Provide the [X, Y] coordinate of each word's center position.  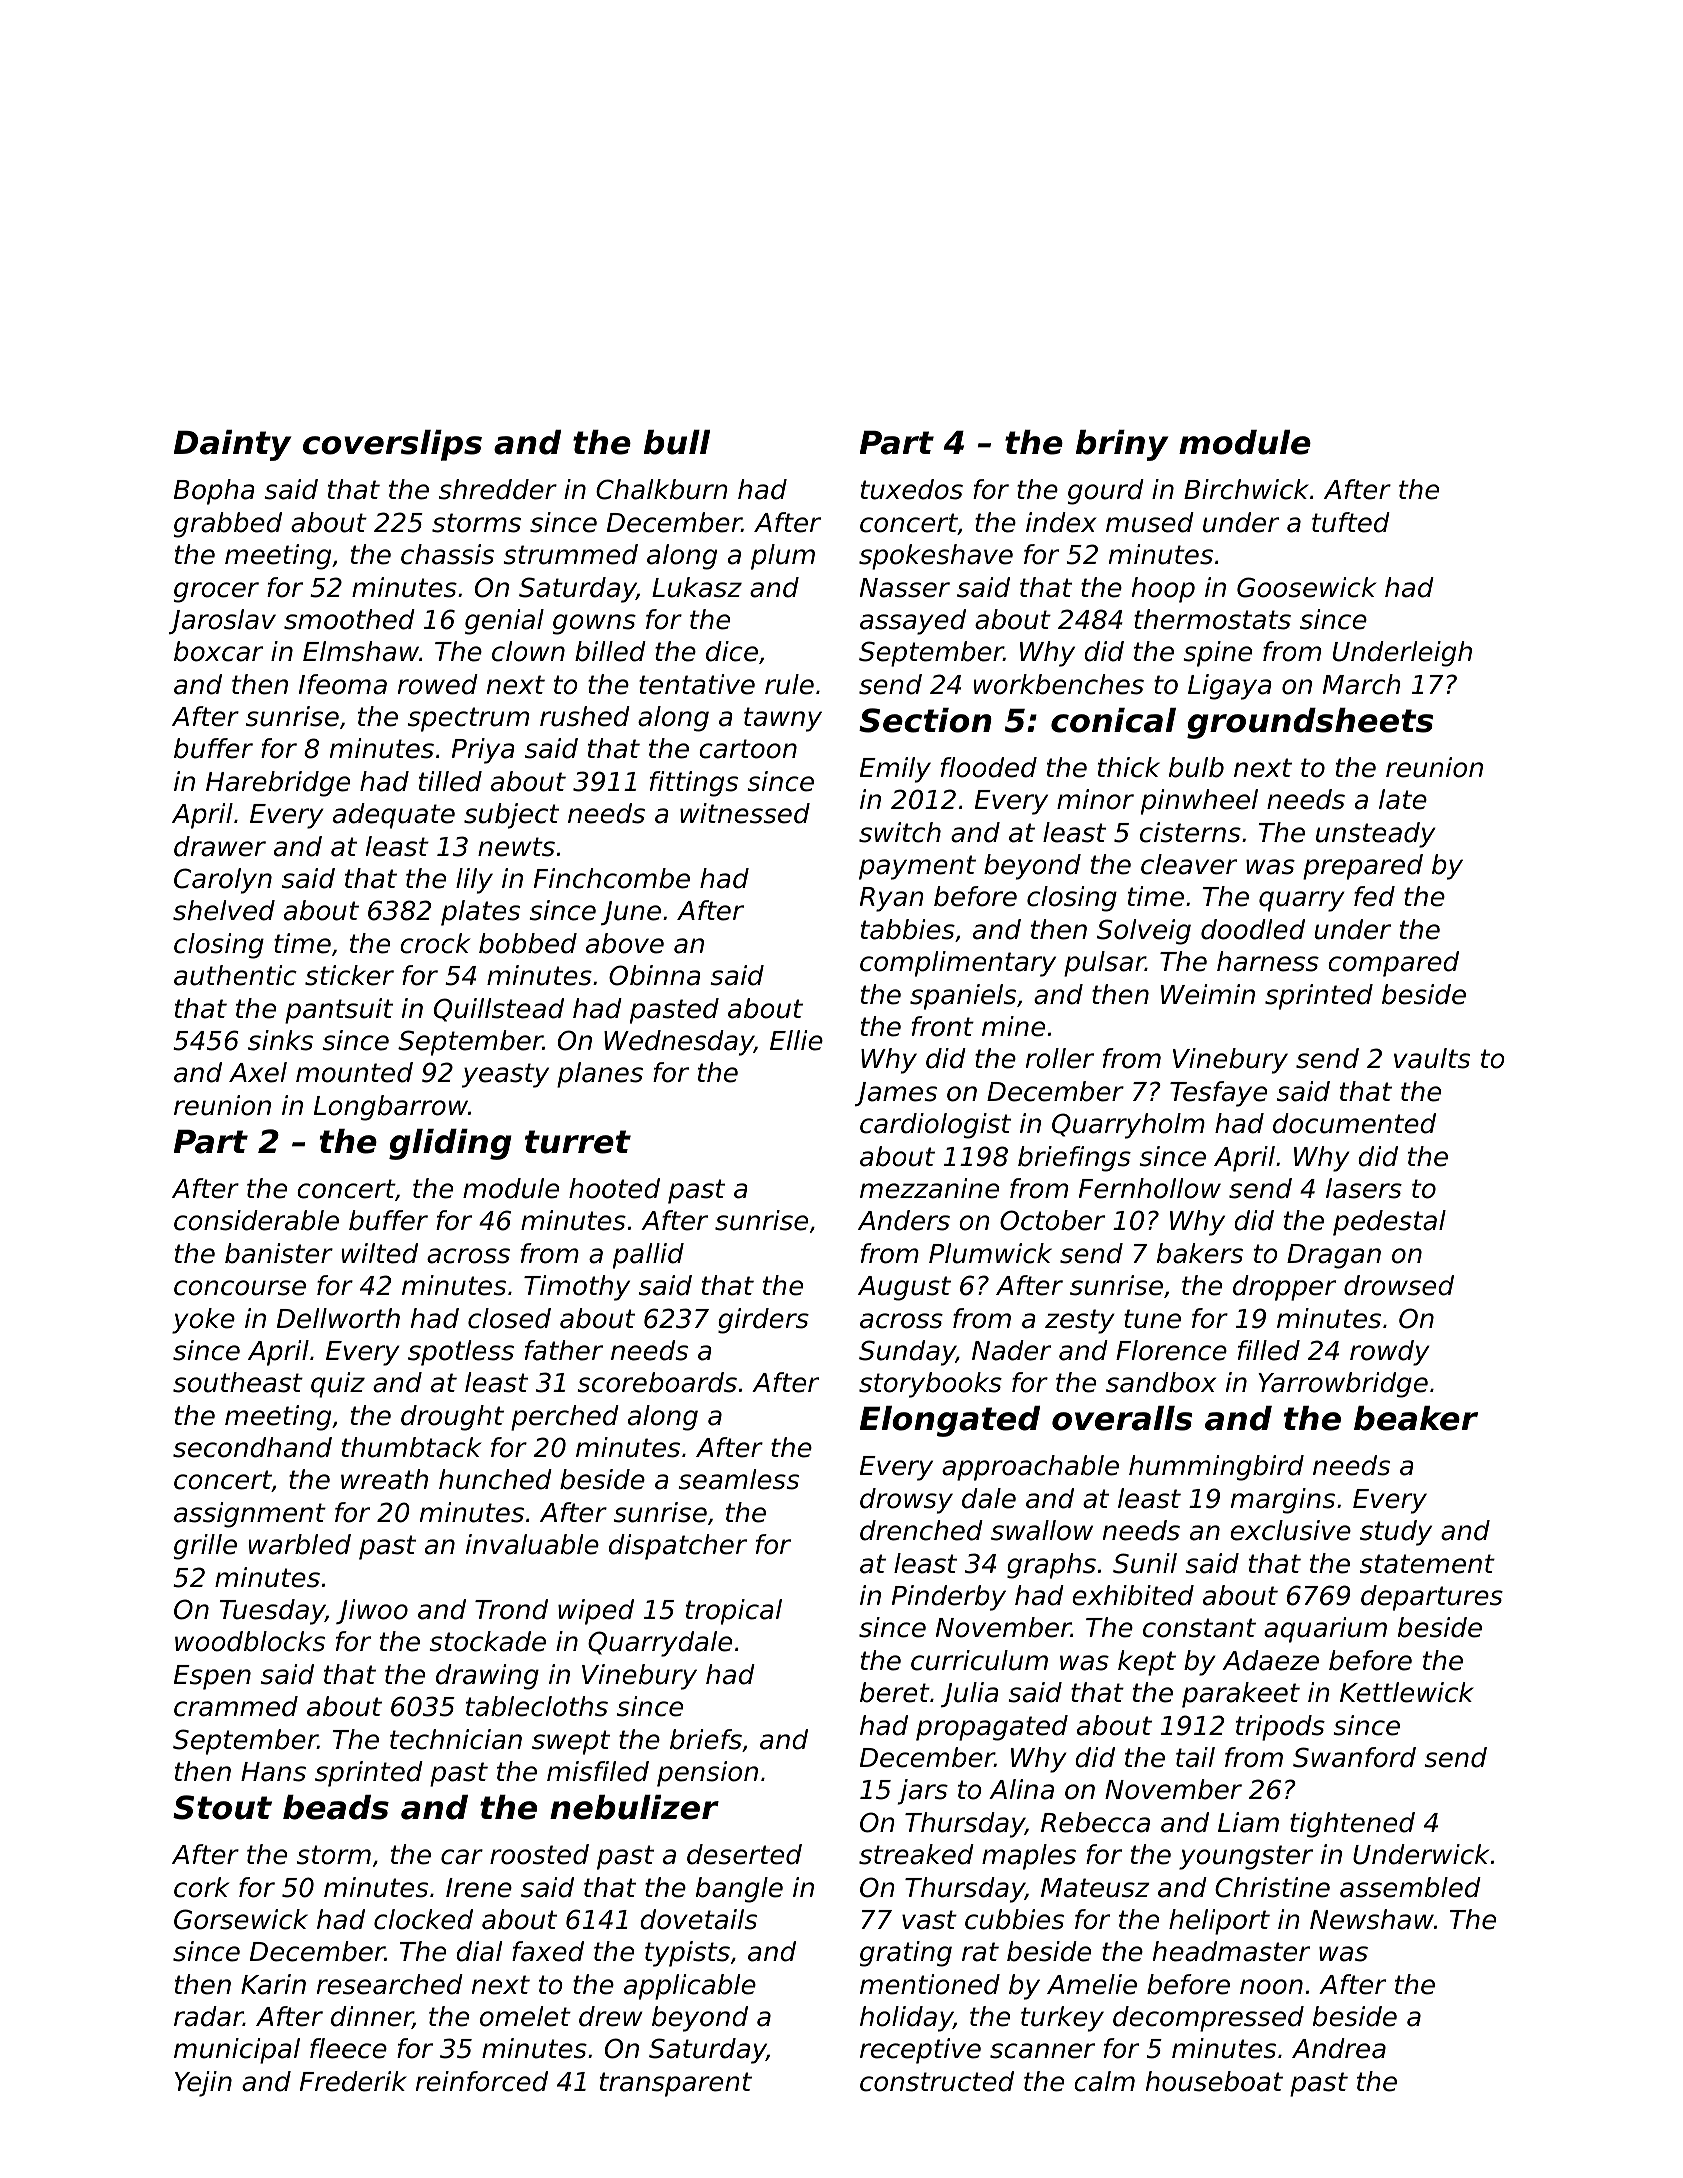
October [1052, 1220]
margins [1283, 1501]
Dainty [232, 445]
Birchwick [1246, 489]
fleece [348, 2048]
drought [452, 1418]
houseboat [1214, 2081]
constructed [937, 2081]
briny [1122, 445]
